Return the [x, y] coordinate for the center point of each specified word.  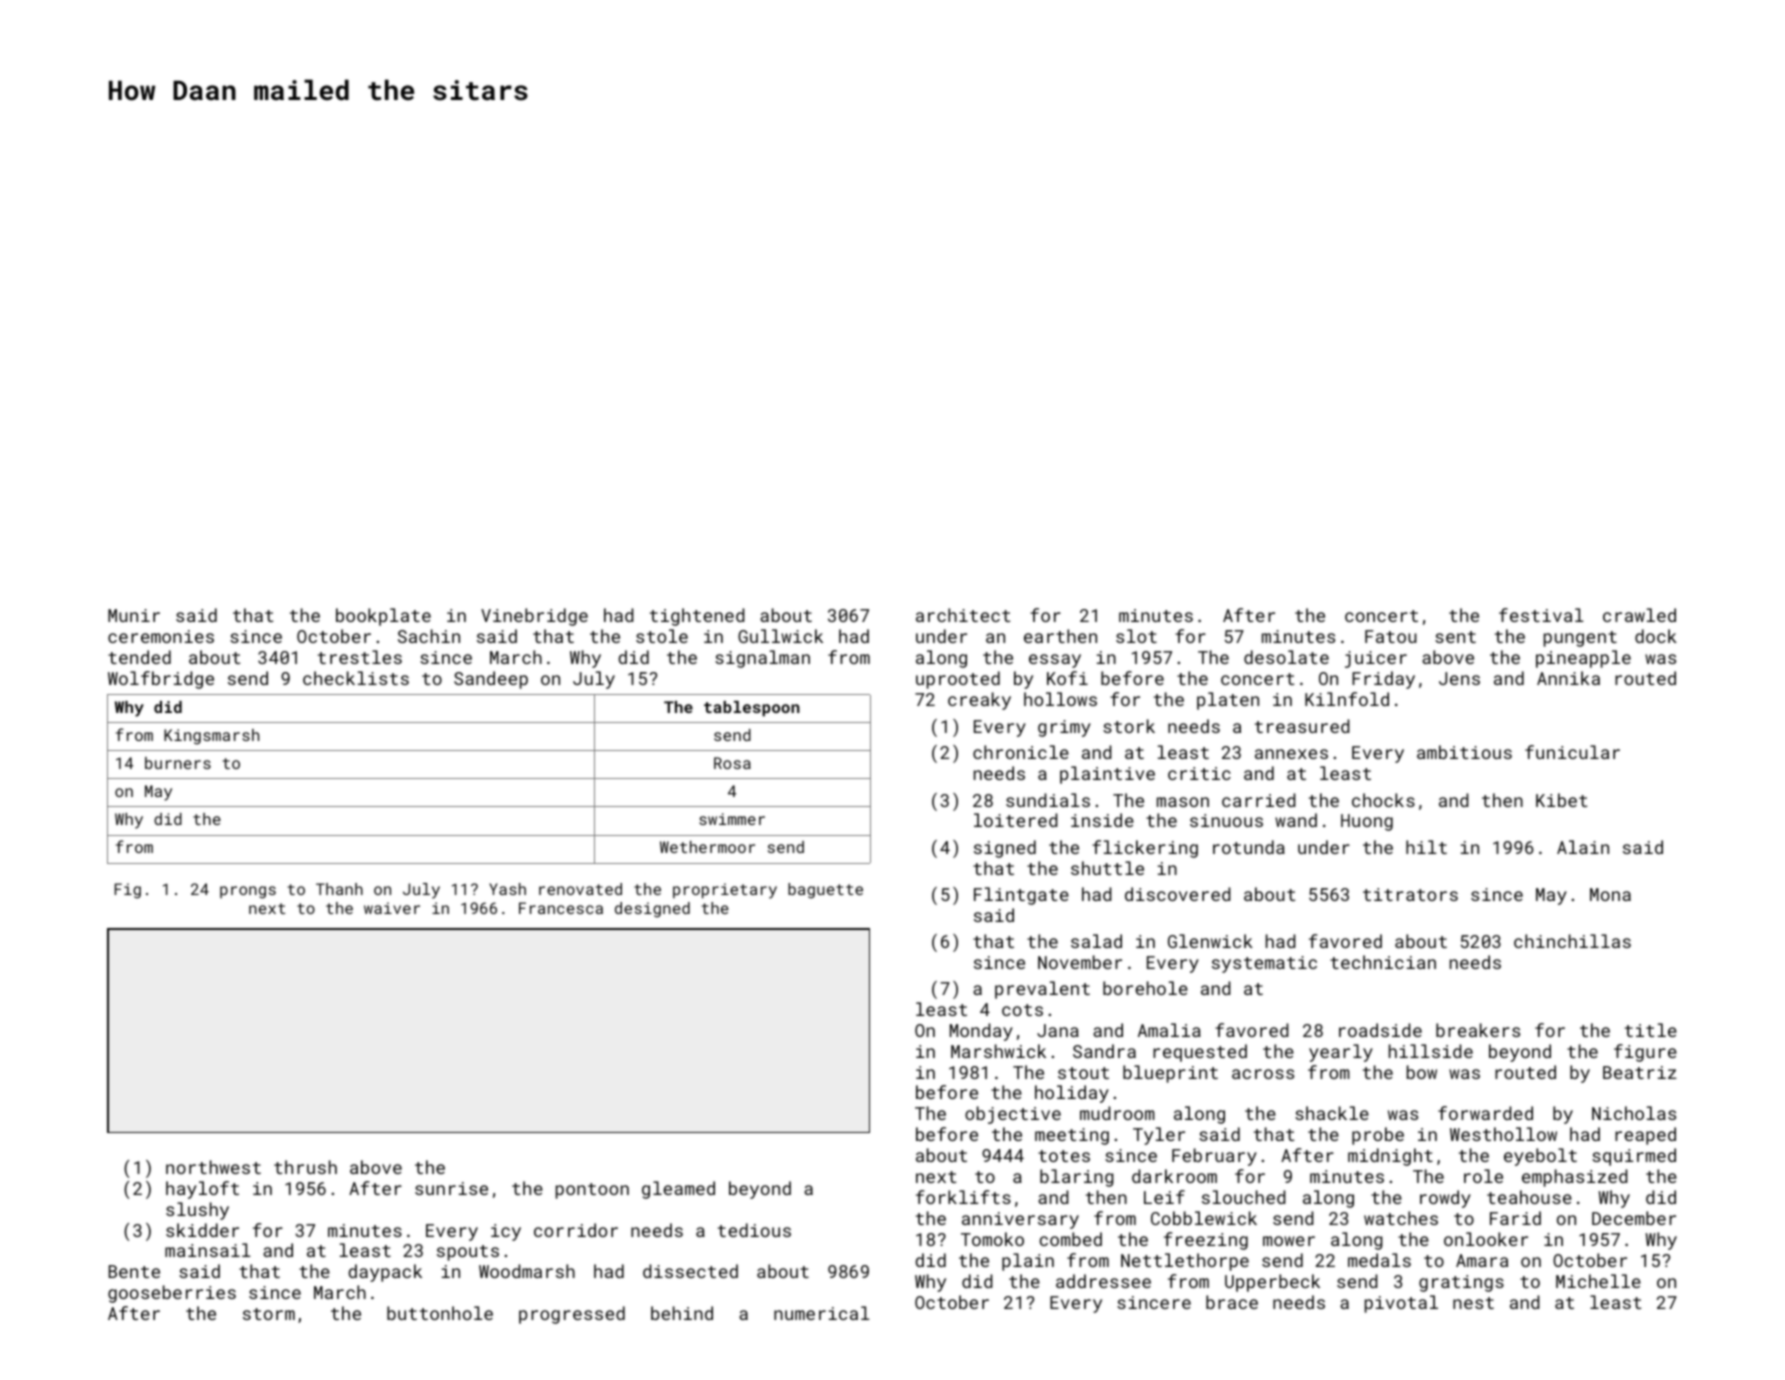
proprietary [725, 891]
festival [1541, 615]
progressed [572, 1315]
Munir [134, 615]
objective [1013, 1115]
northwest [213, 1167]
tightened [697, 617]
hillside [1431, 1051]
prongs [248, 892]
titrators [1410, 894]
